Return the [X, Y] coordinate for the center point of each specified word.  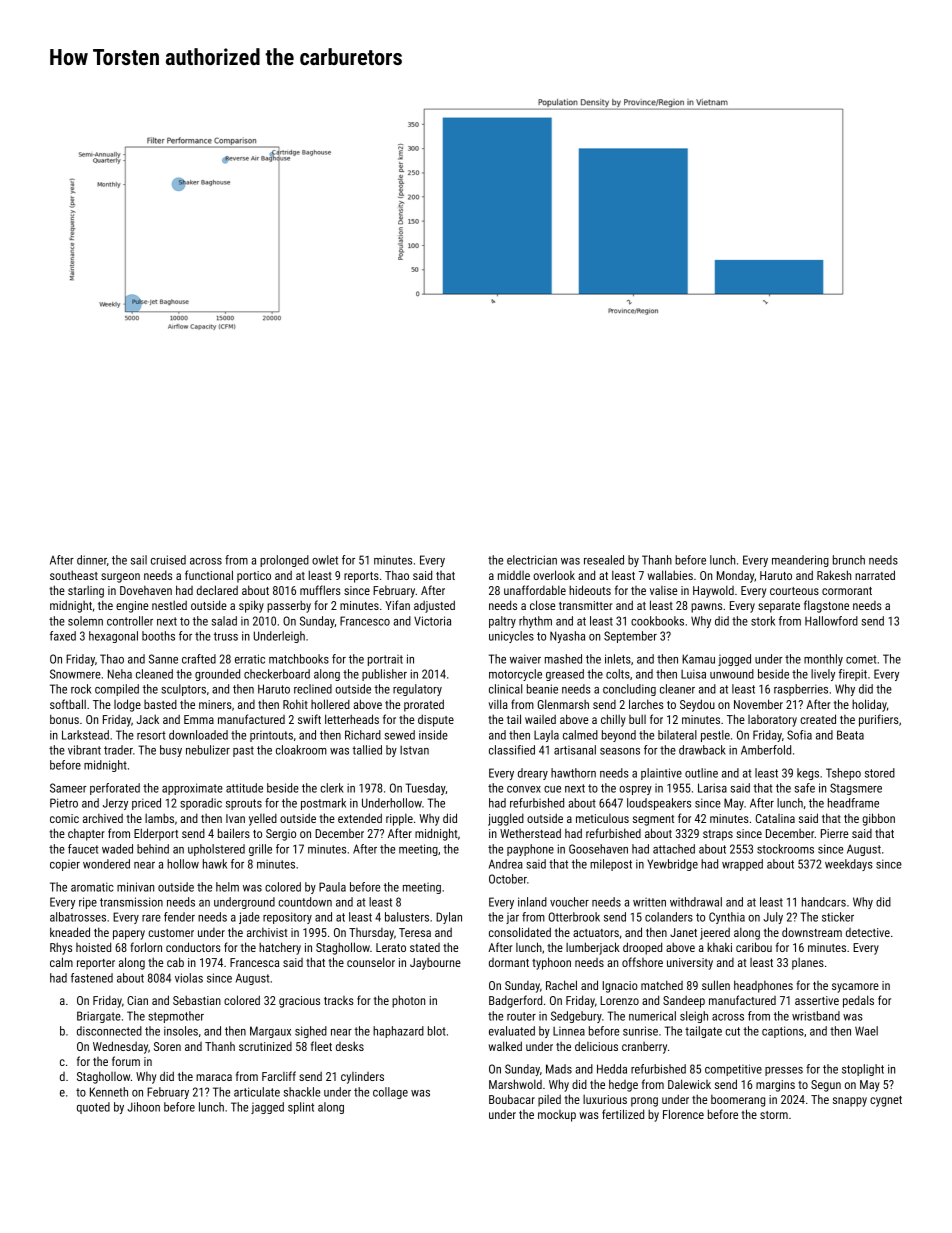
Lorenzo [619, 1000]
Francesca [254, 962]
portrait [385, 660]
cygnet [886, 1101]
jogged [734, 660]
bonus [64, 719]
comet [861, 659]
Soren [167, 1046]
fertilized [623, 1114]
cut [732, 1031]
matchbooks [299, 659]
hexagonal [113, 637]
